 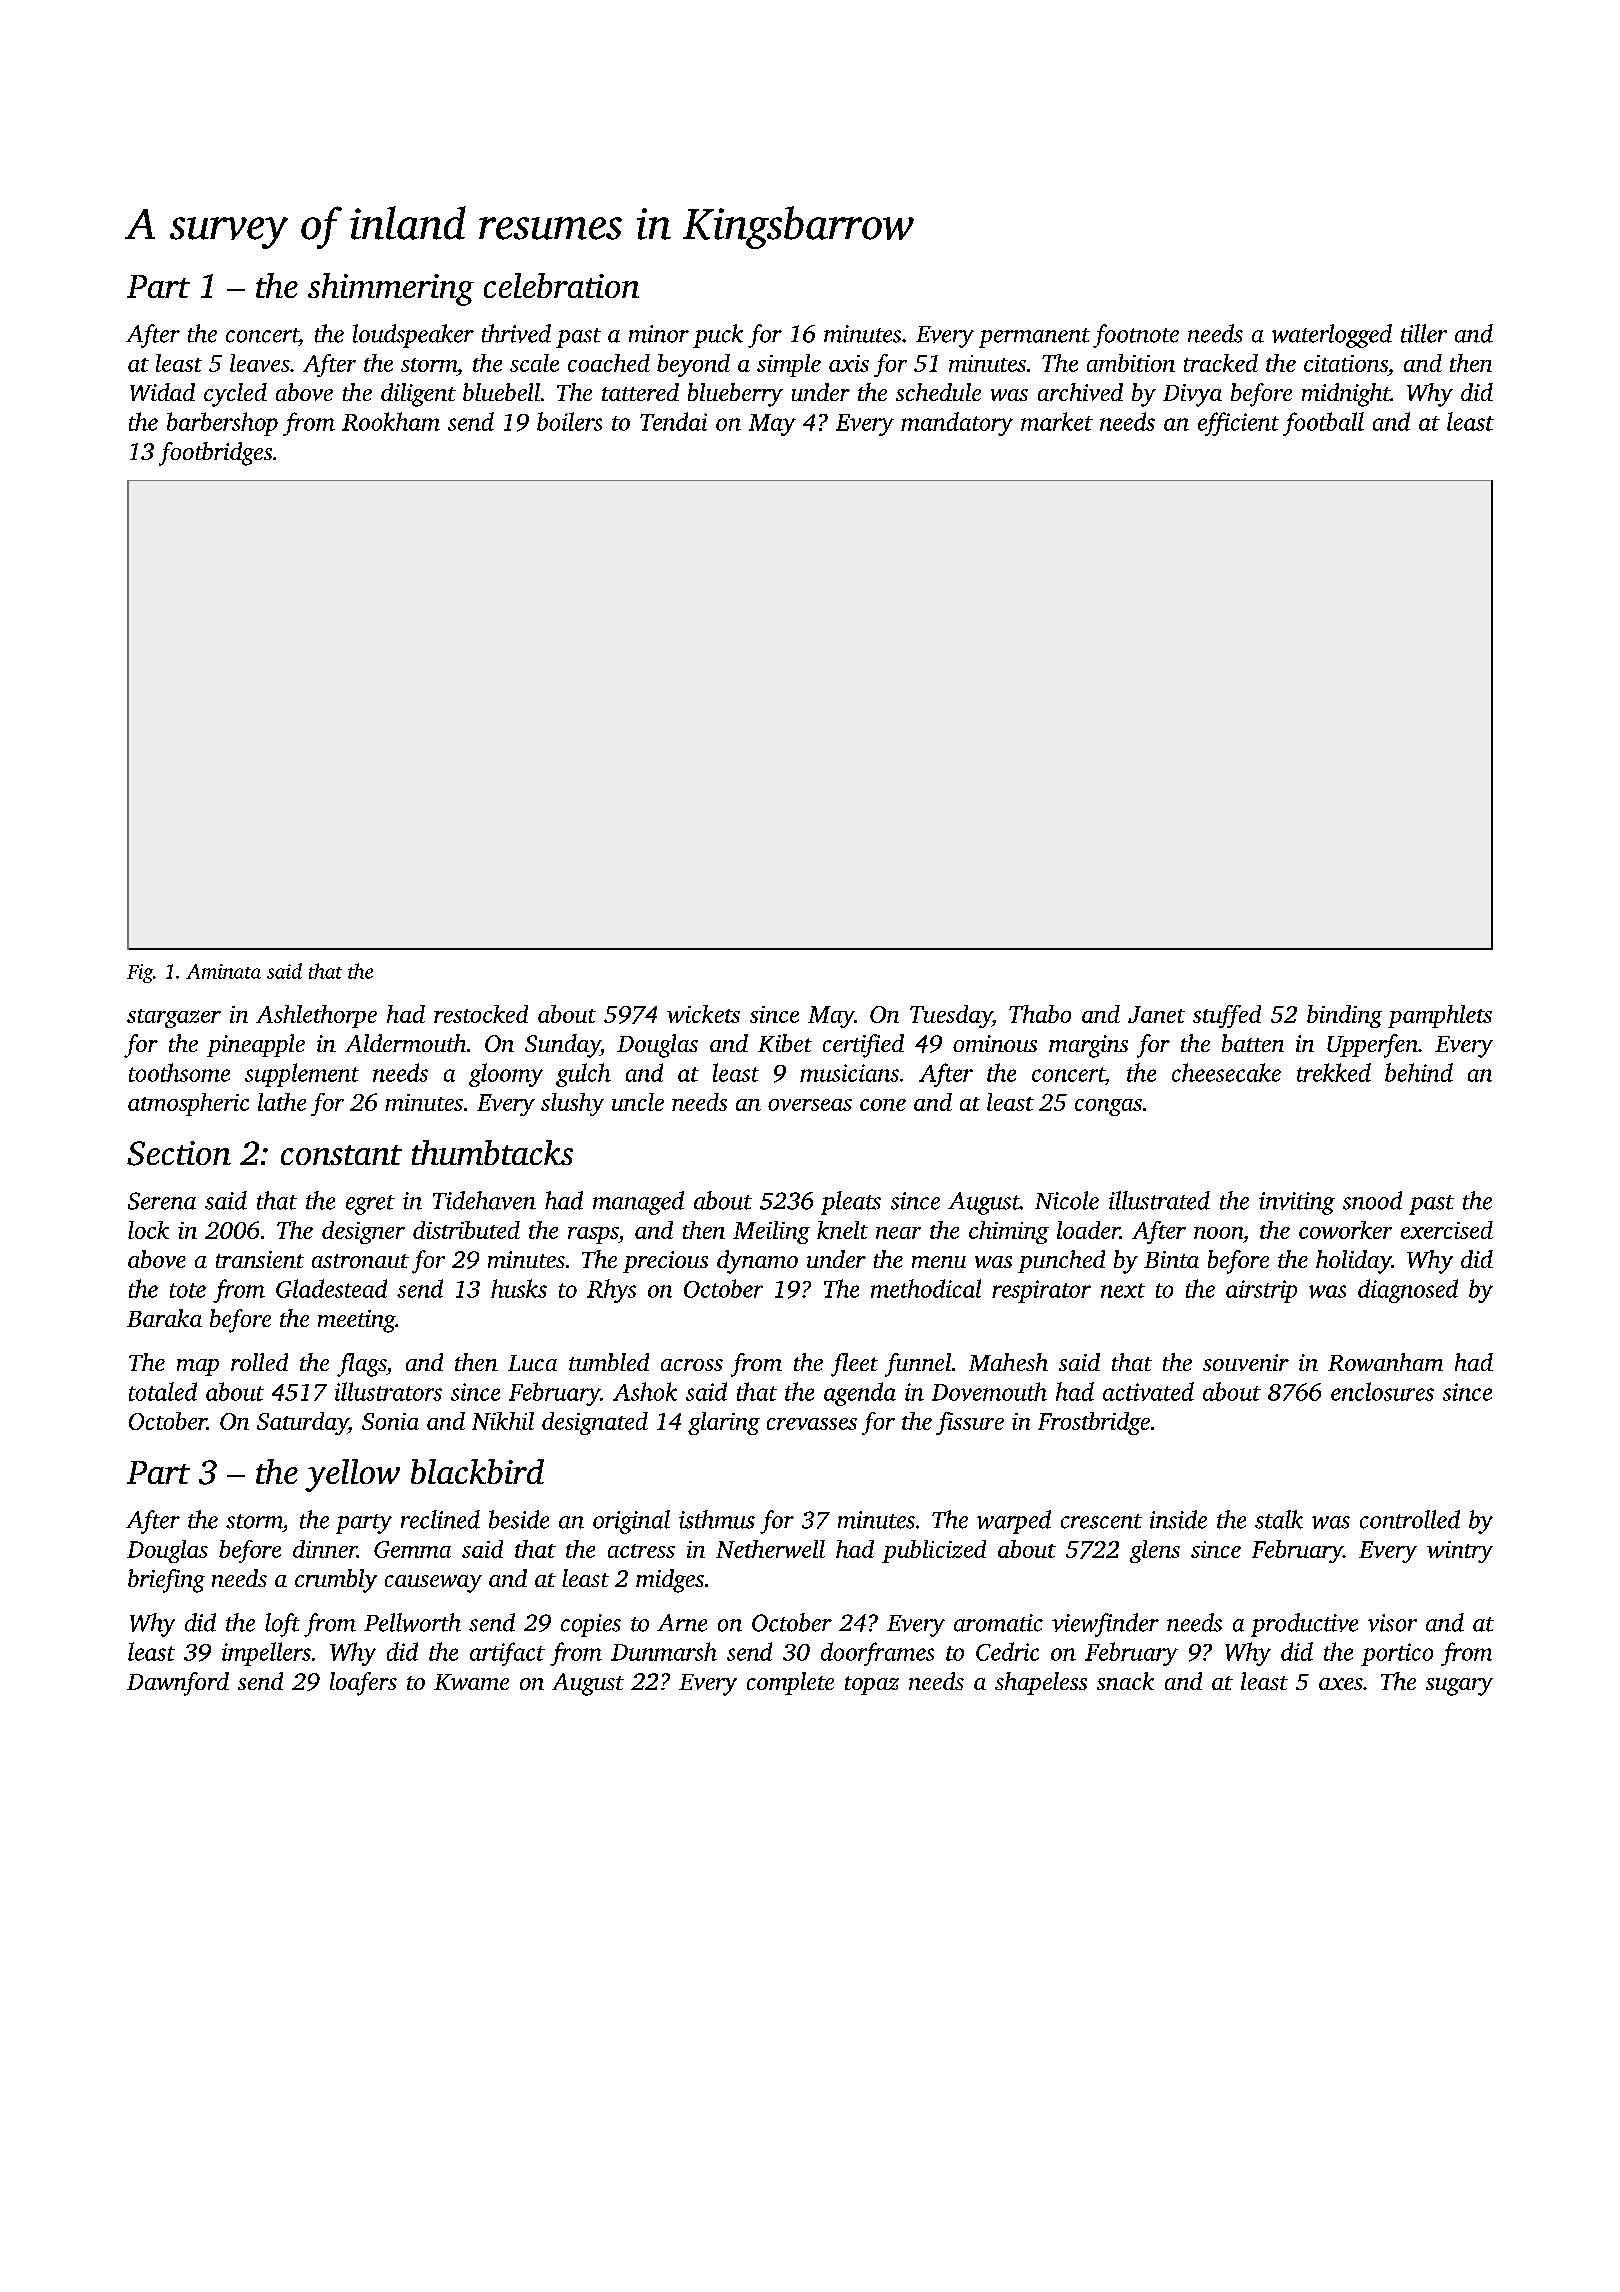 I want to click on stargazer, so click(x=174, y=1018).
